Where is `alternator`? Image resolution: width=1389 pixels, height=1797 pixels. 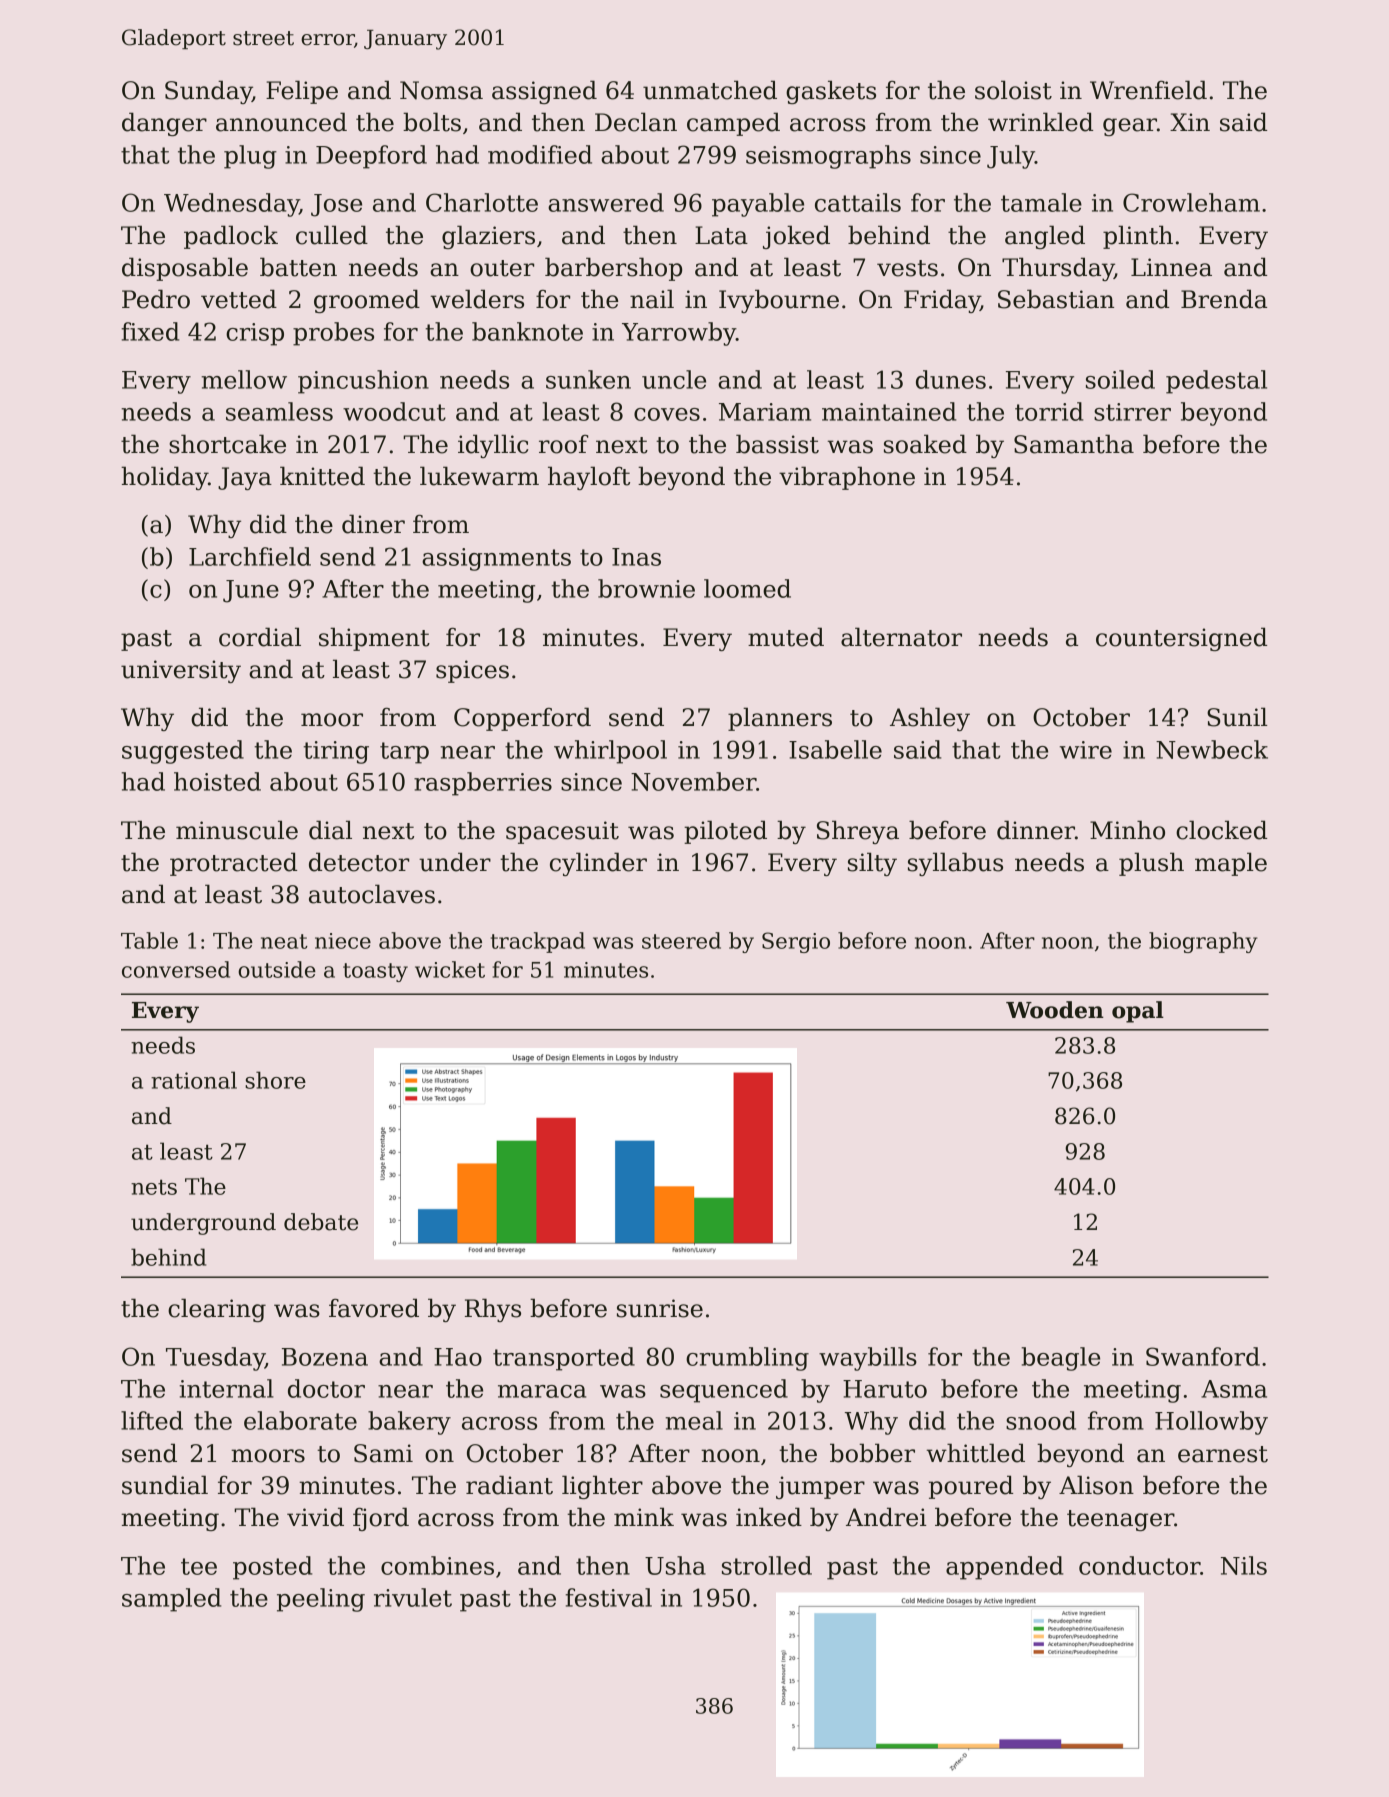 alternator is located at coordinates (901, 637).
